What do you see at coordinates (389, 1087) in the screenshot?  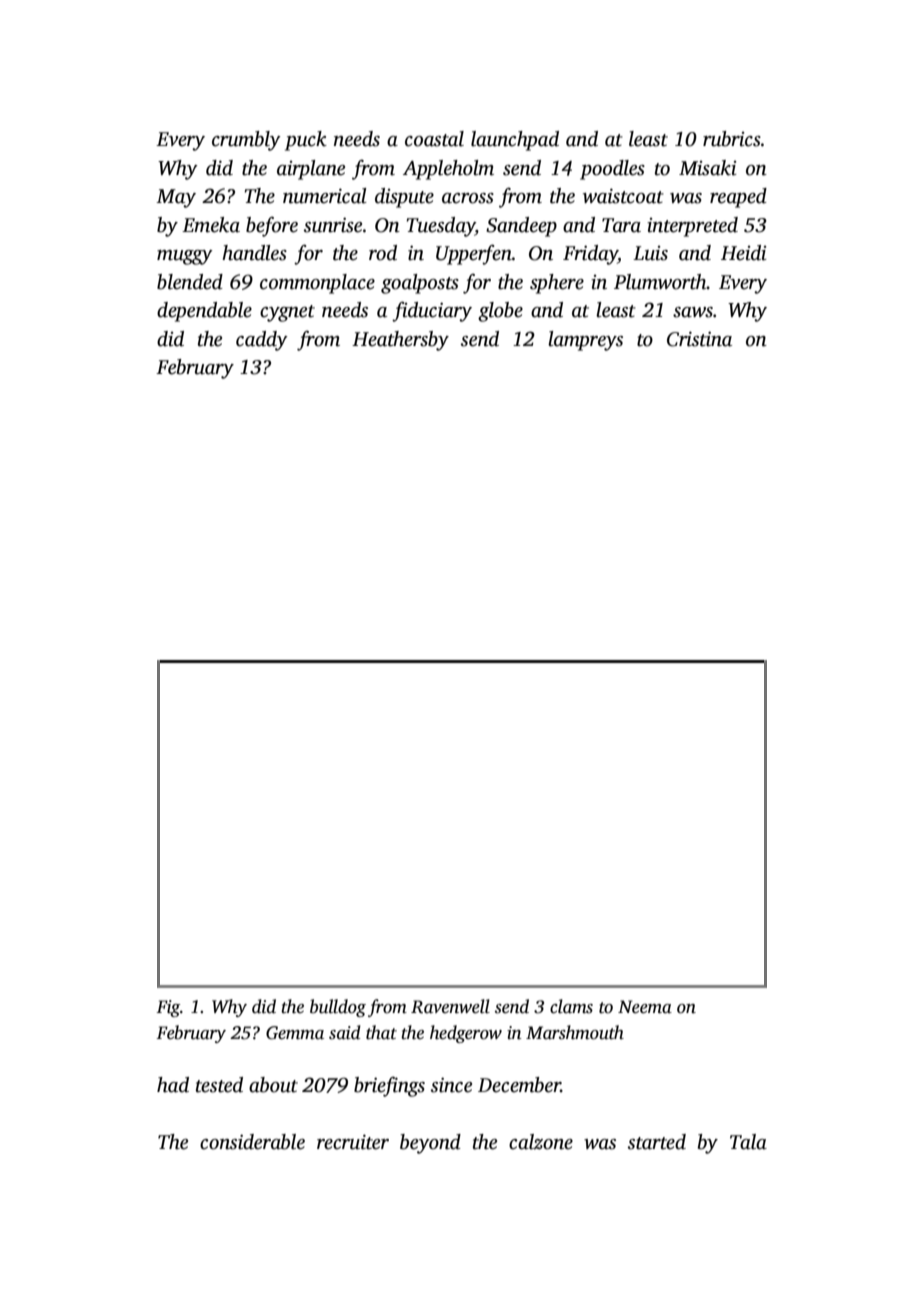 I see `briefings` at bounding box center [389, 1087].
